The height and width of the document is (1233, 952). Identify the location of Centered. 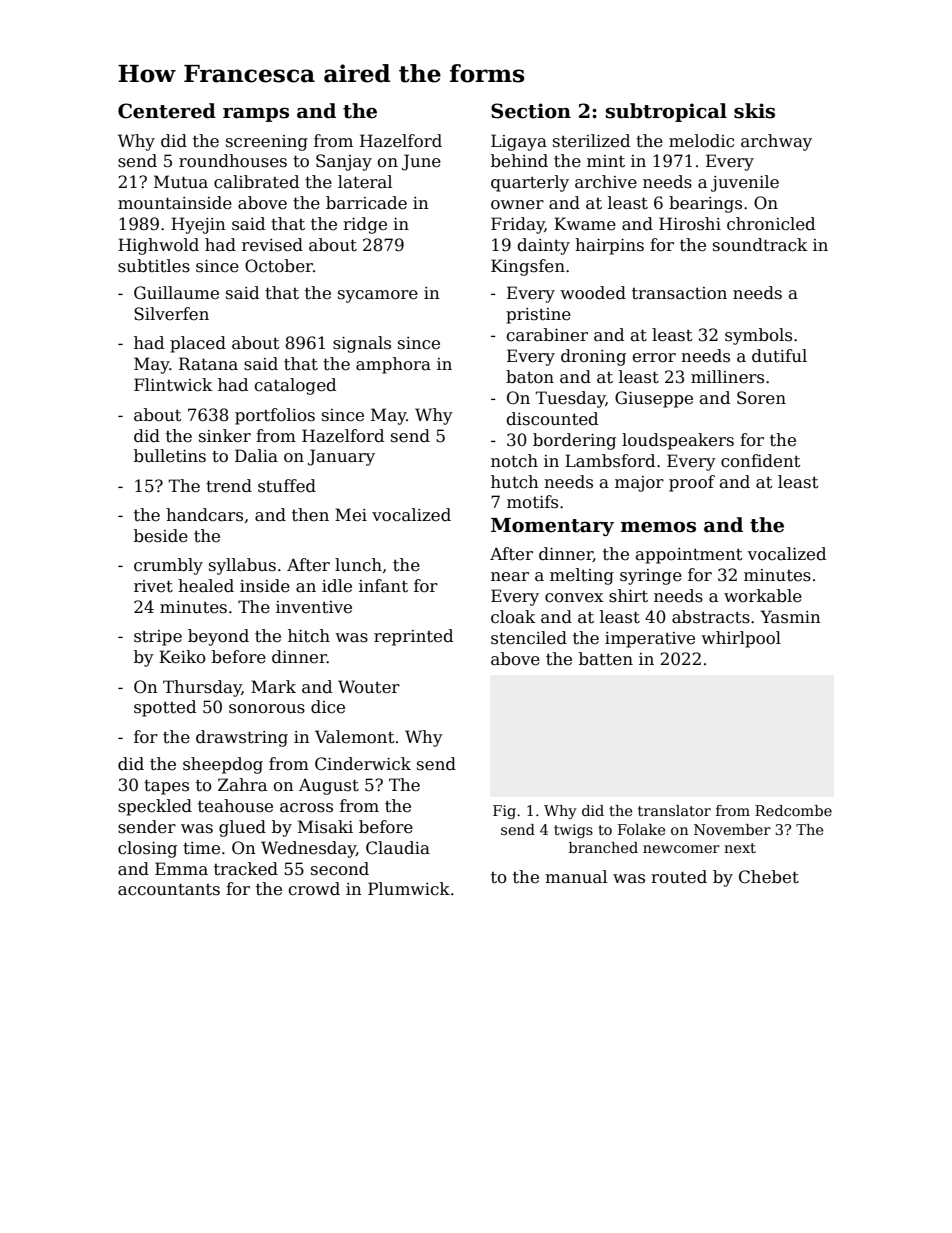
(167, 111).
